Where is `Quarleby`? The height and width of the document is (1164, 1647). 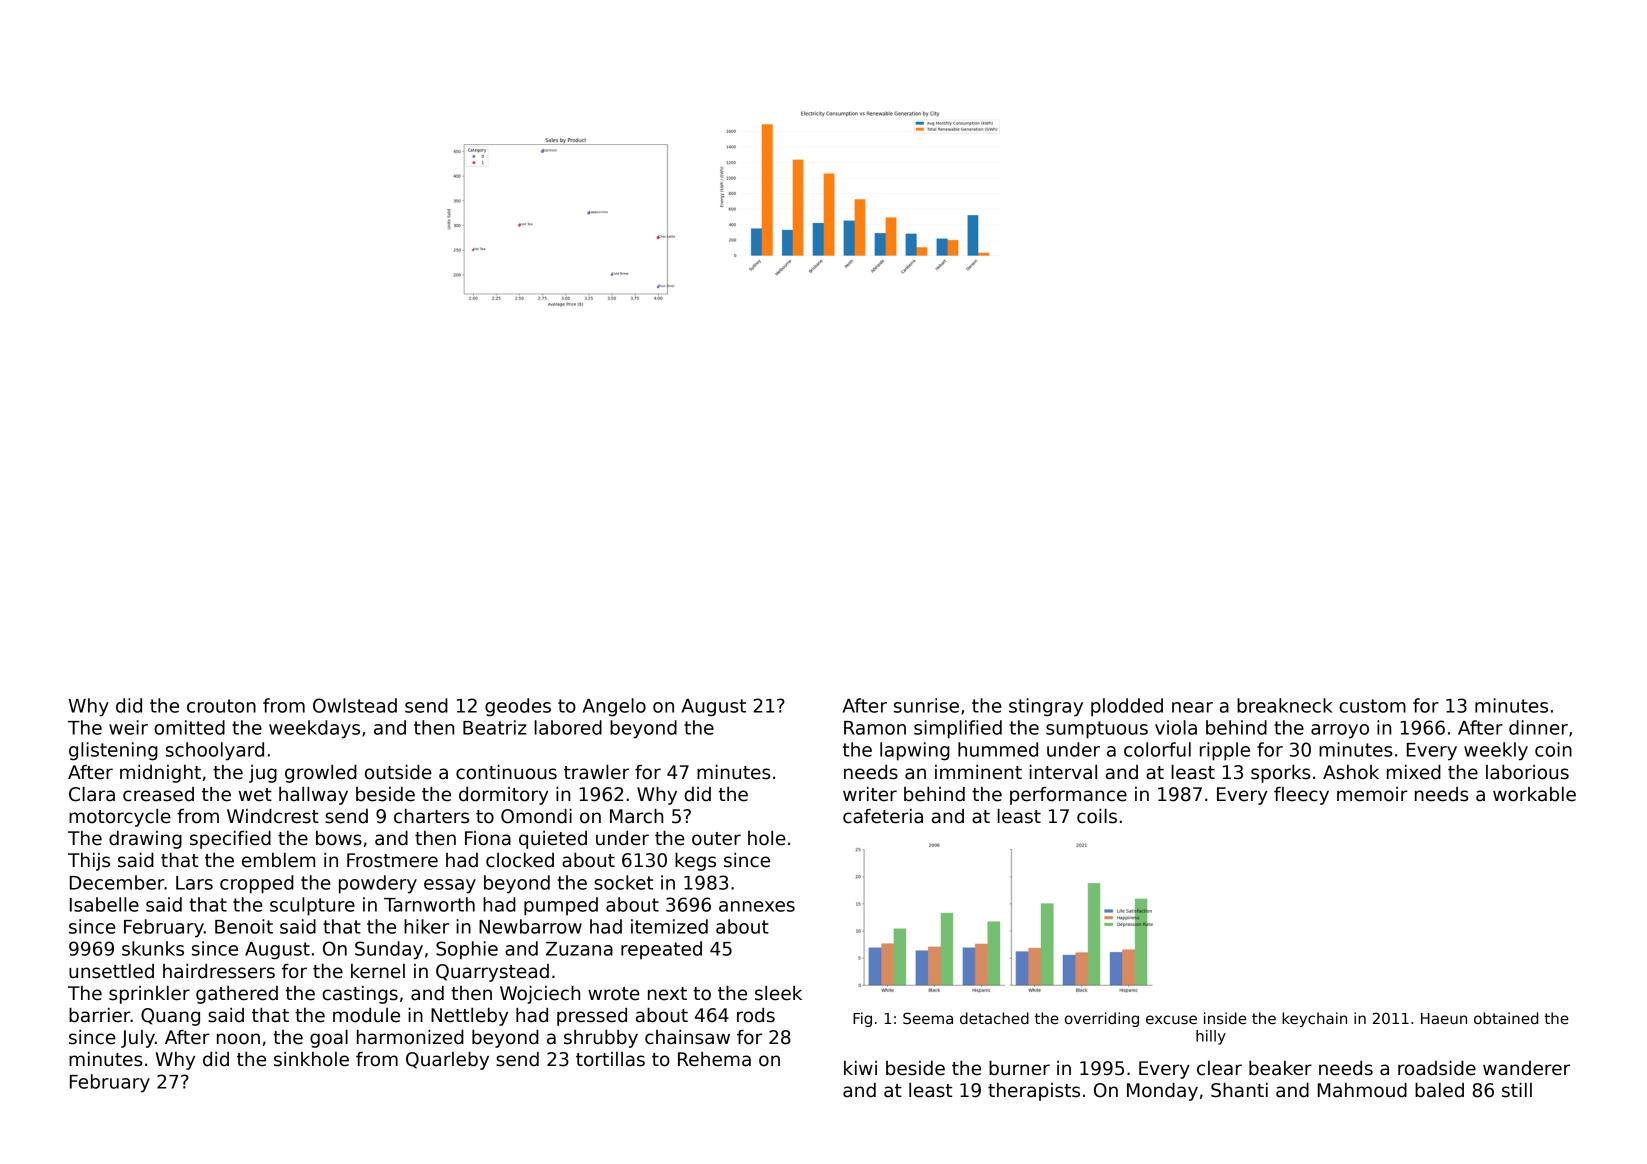 Quarleby is located at coordinates (447, 1061).
